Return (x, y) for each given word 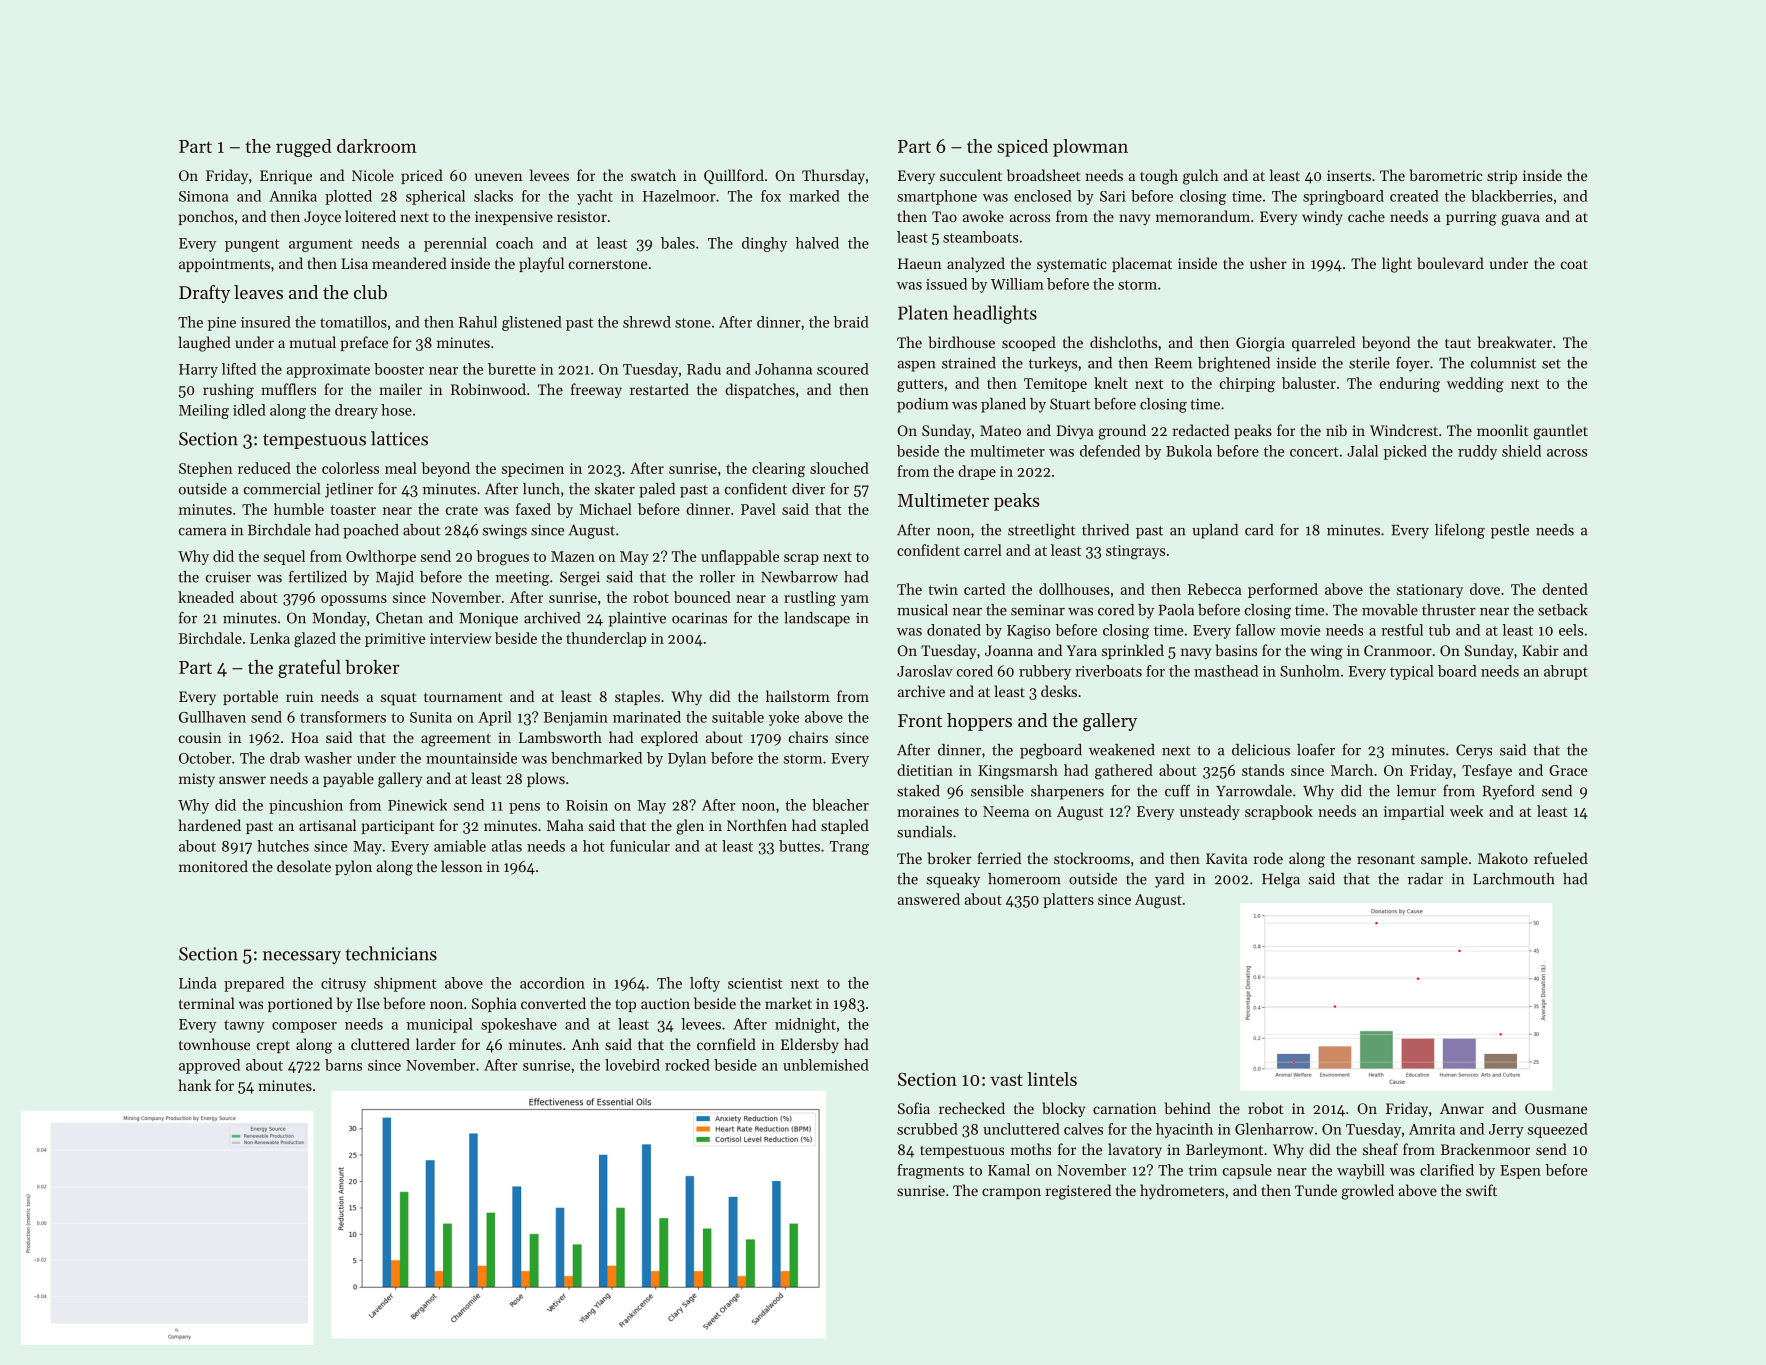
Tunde (1316, 1190)
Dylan (687, 759)
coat (1574, 264)
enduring (1410, 384)
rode (1268, 858)
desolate (304, 866)
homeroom (1024, 879)
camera (203, 532)
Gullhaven (212, 717)
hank (195, 1085)
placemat (1142, 264)
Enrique (286, 177)
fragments (930, 1171)
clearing (778, 470)
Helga (1281, 880)
